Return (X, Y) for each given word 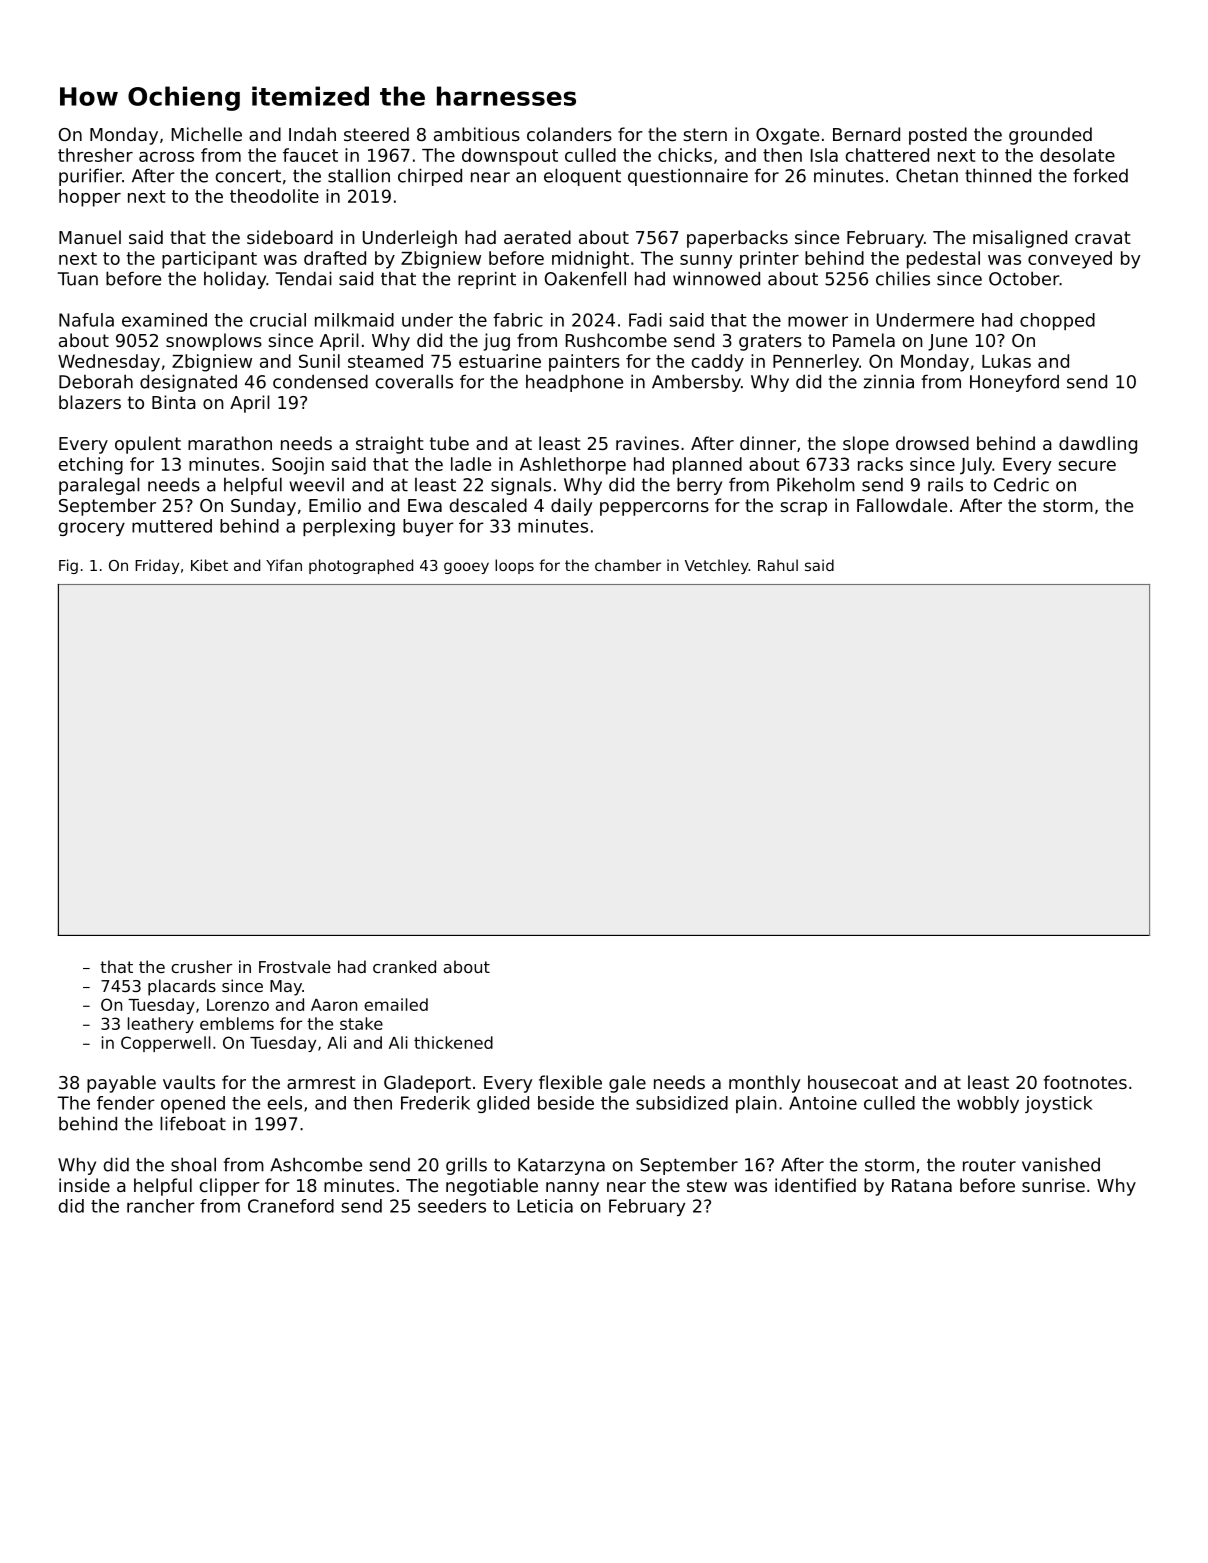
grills (466, 1166)
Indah (312, 134)
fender (126, 1103)
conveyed (1070, 260)
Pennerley (816, 363)
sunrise (1053, 1185)
